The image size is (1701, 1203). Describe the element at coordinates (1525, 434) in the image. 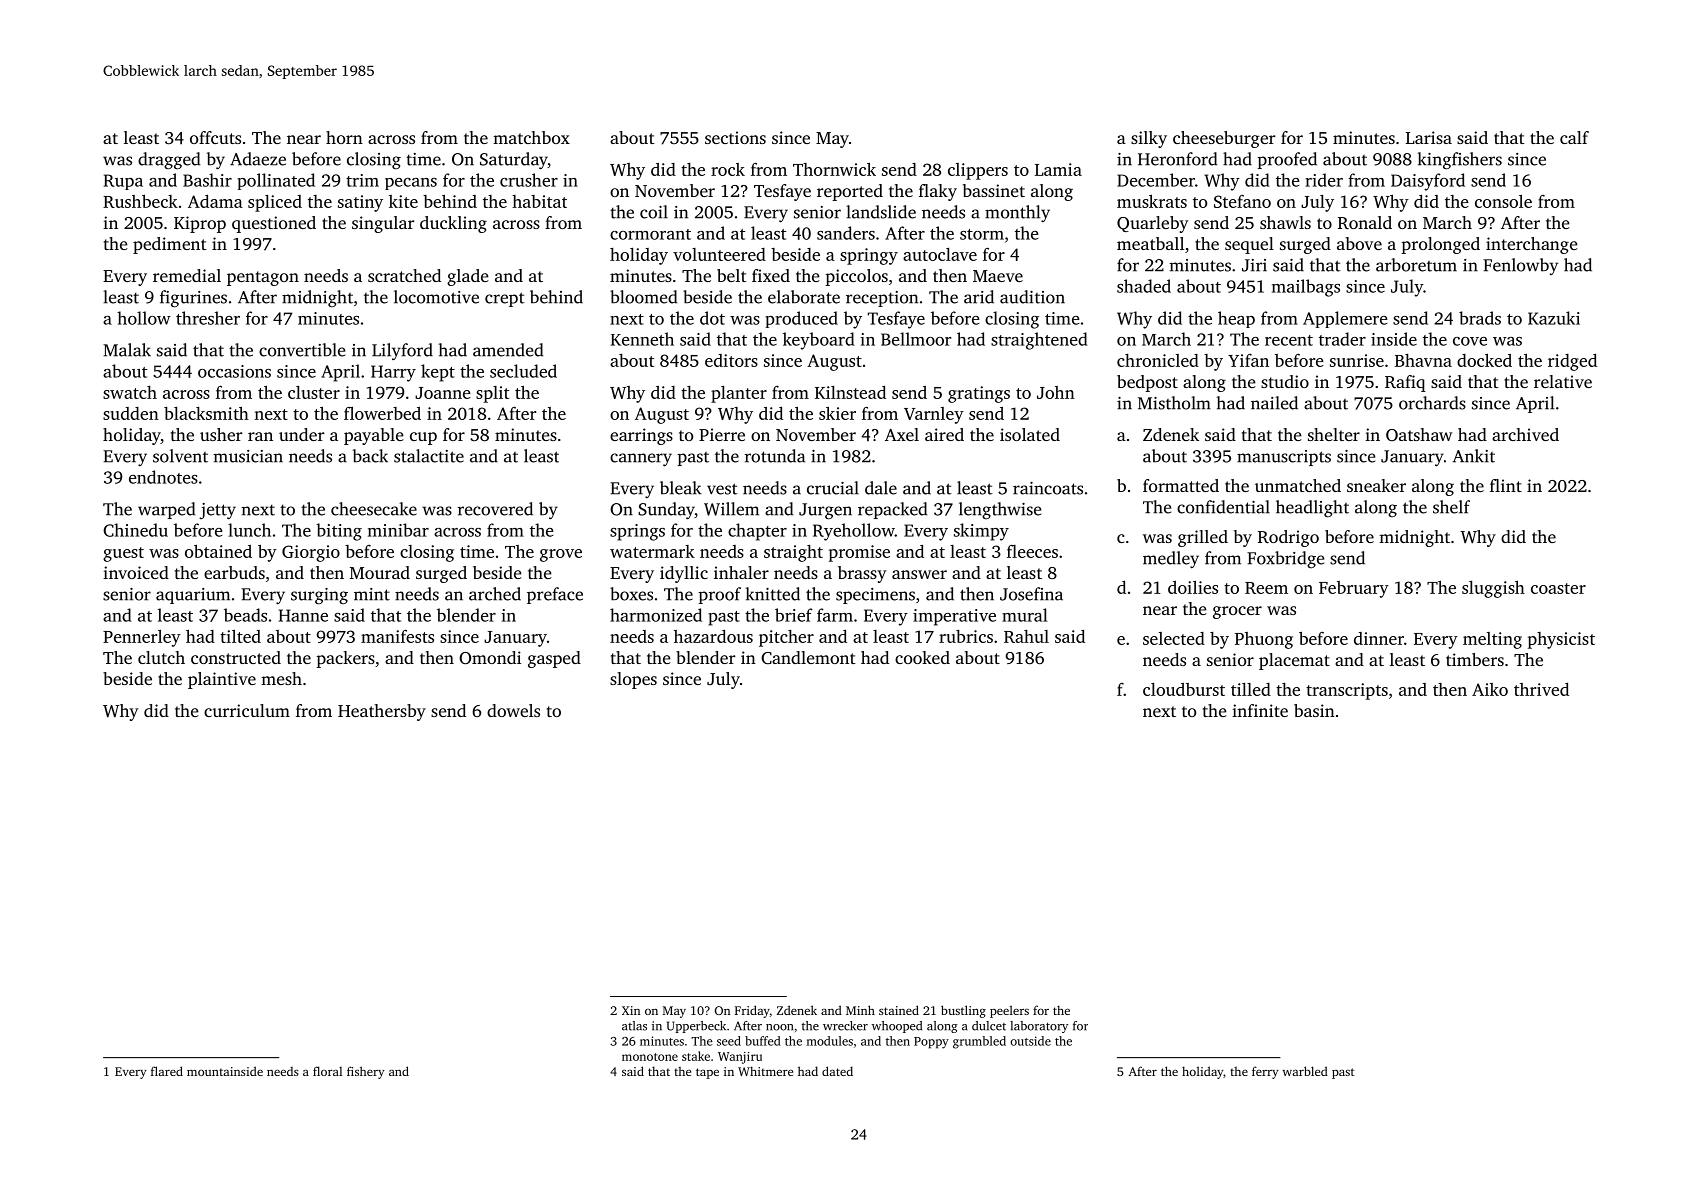

I see `archived` at that location.
